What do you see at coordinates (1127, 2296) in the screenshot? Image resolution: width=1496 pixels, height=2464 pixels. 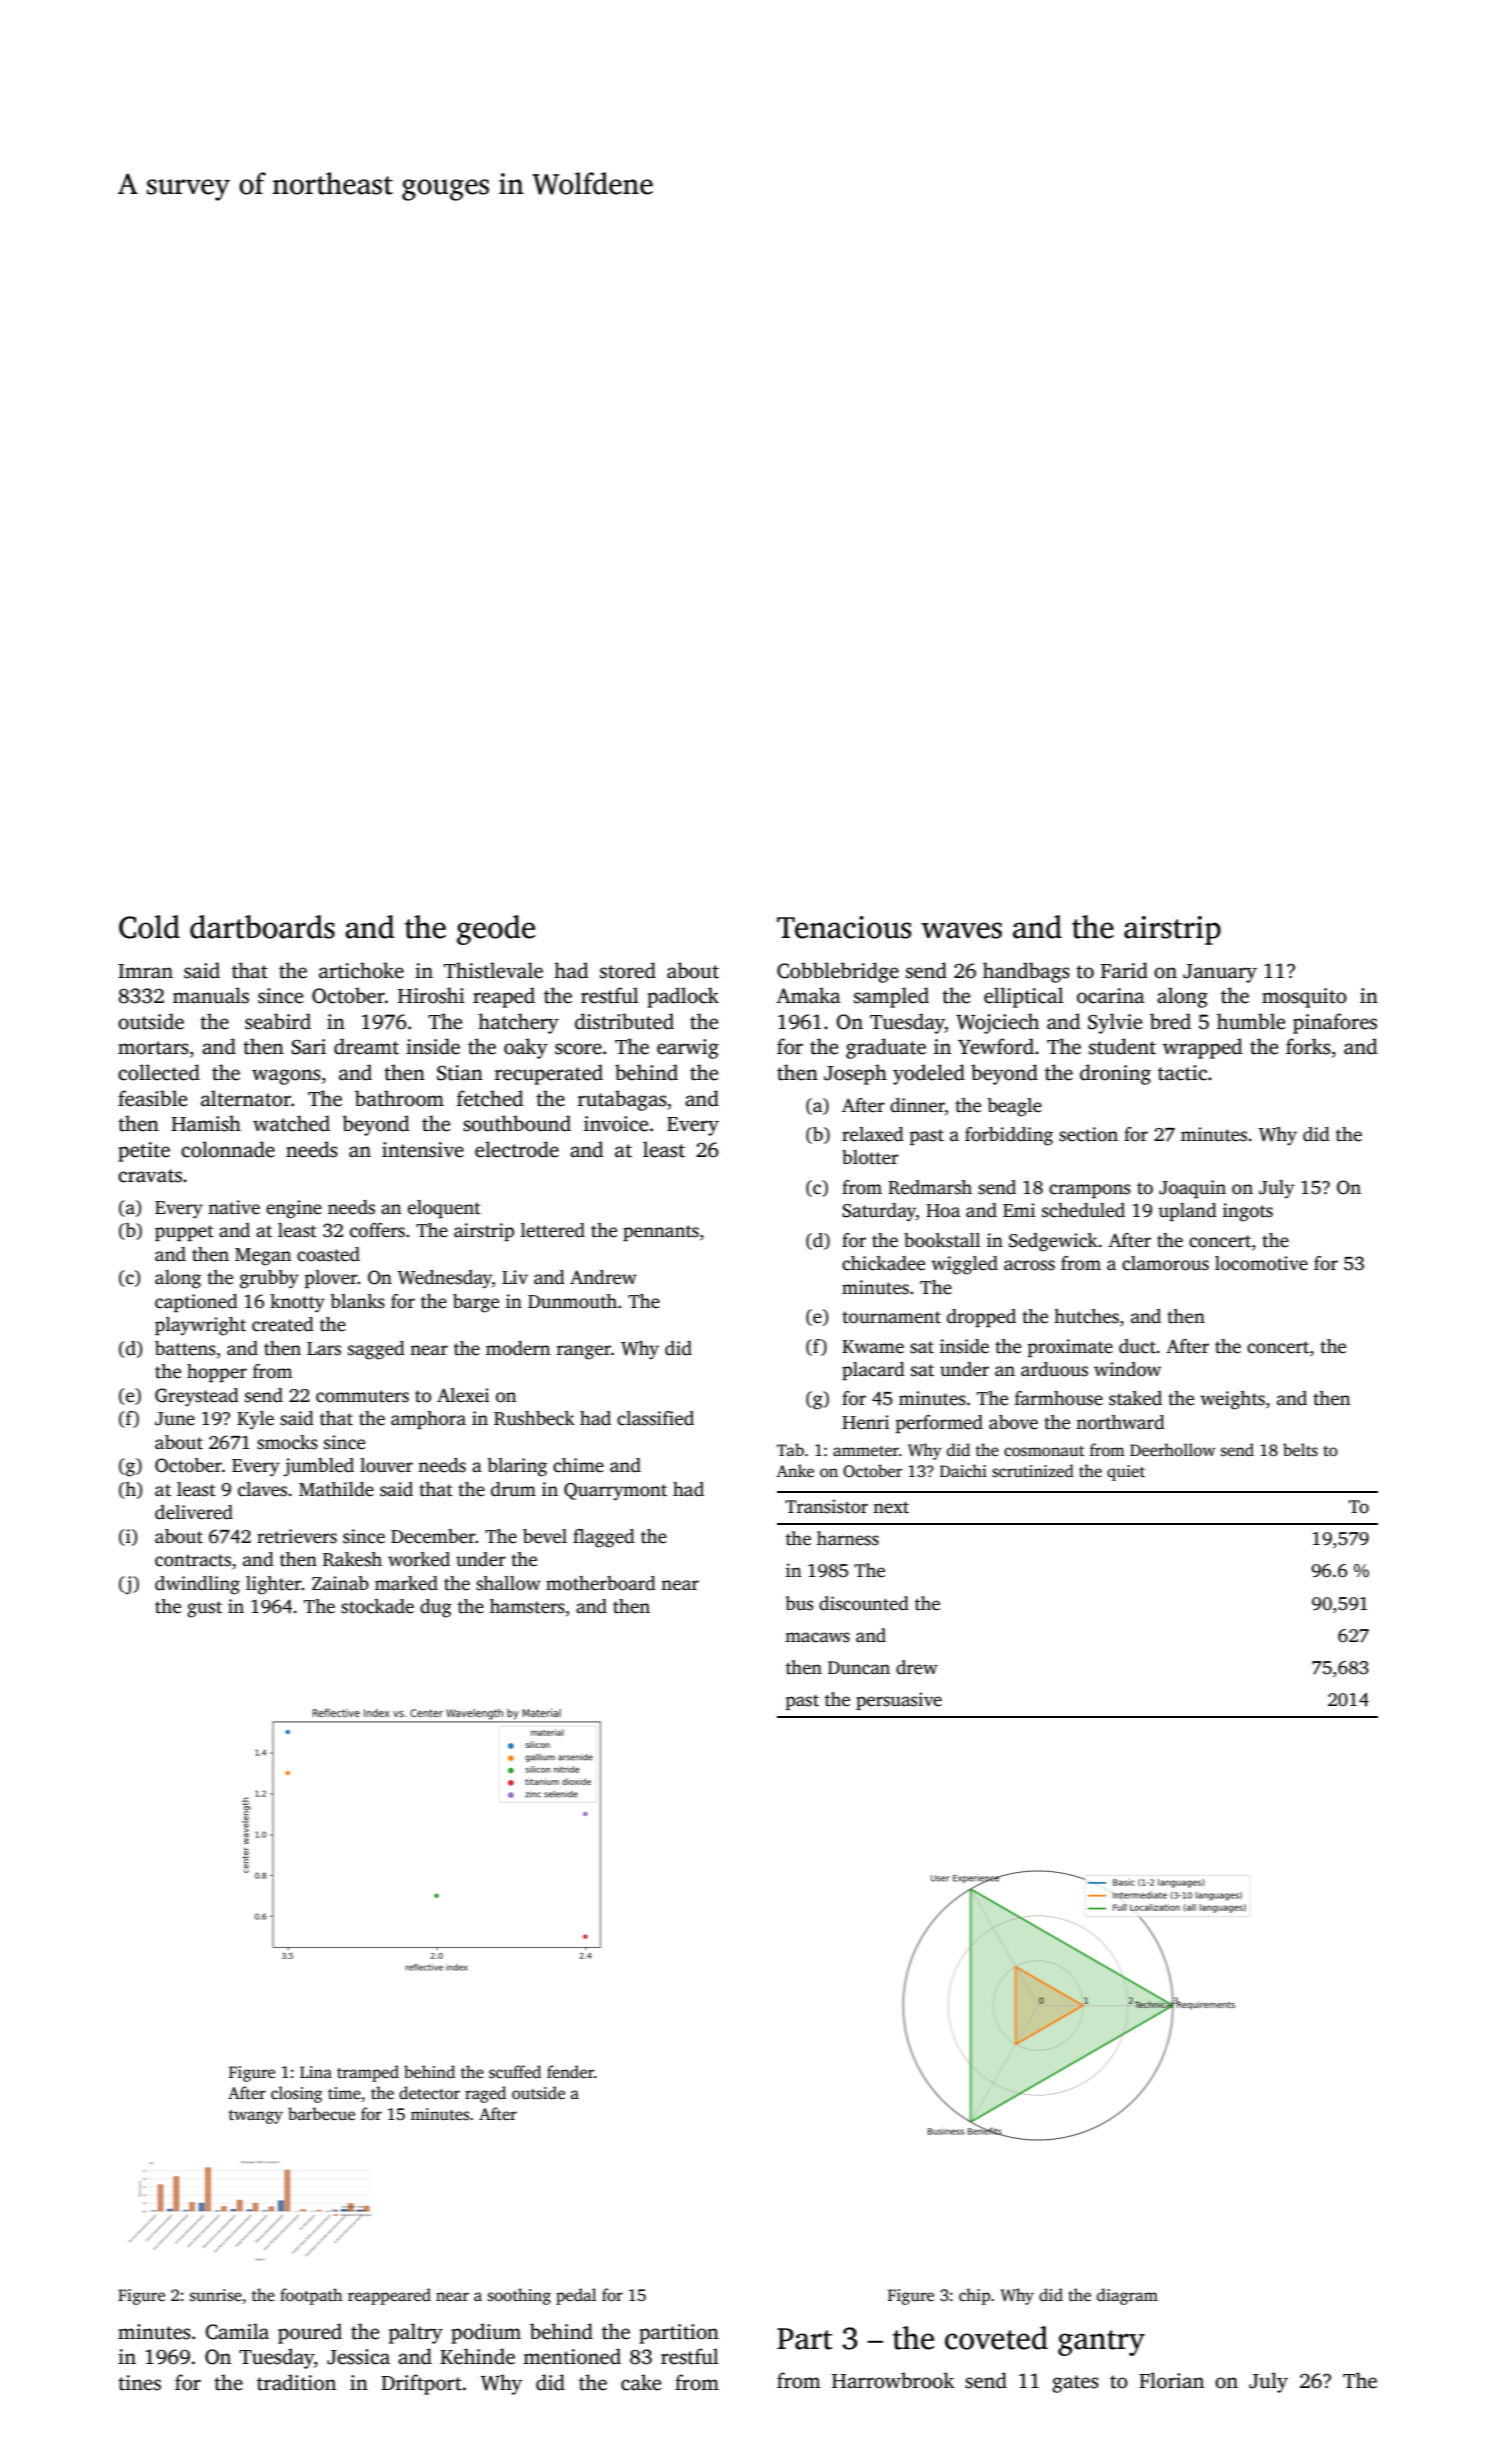 I see `diagram` at bounding box center [1127, 2296].
